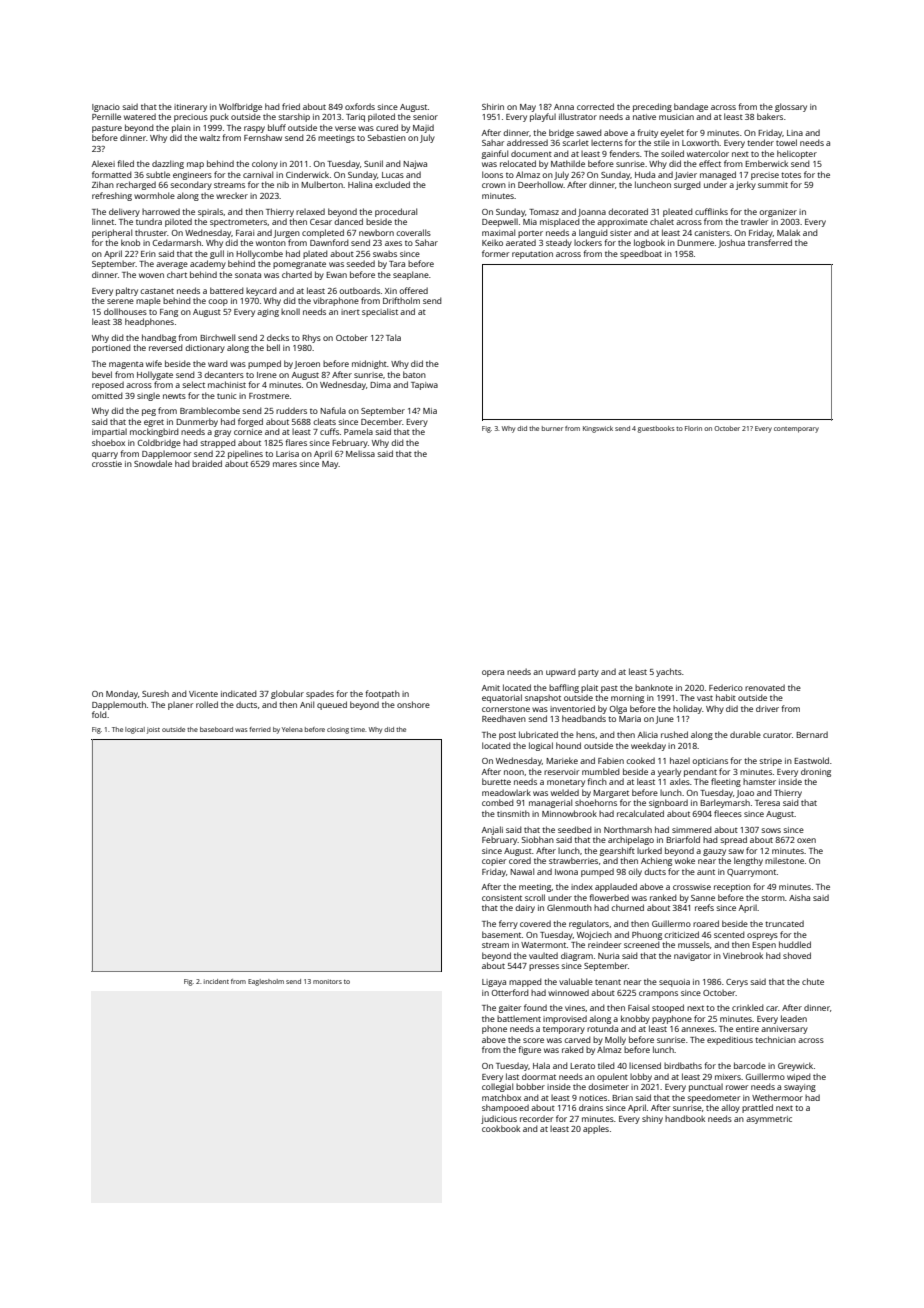 The width and height of the screenshot is (924, 1308). I want to click on Joshua, so click(731, 243).
